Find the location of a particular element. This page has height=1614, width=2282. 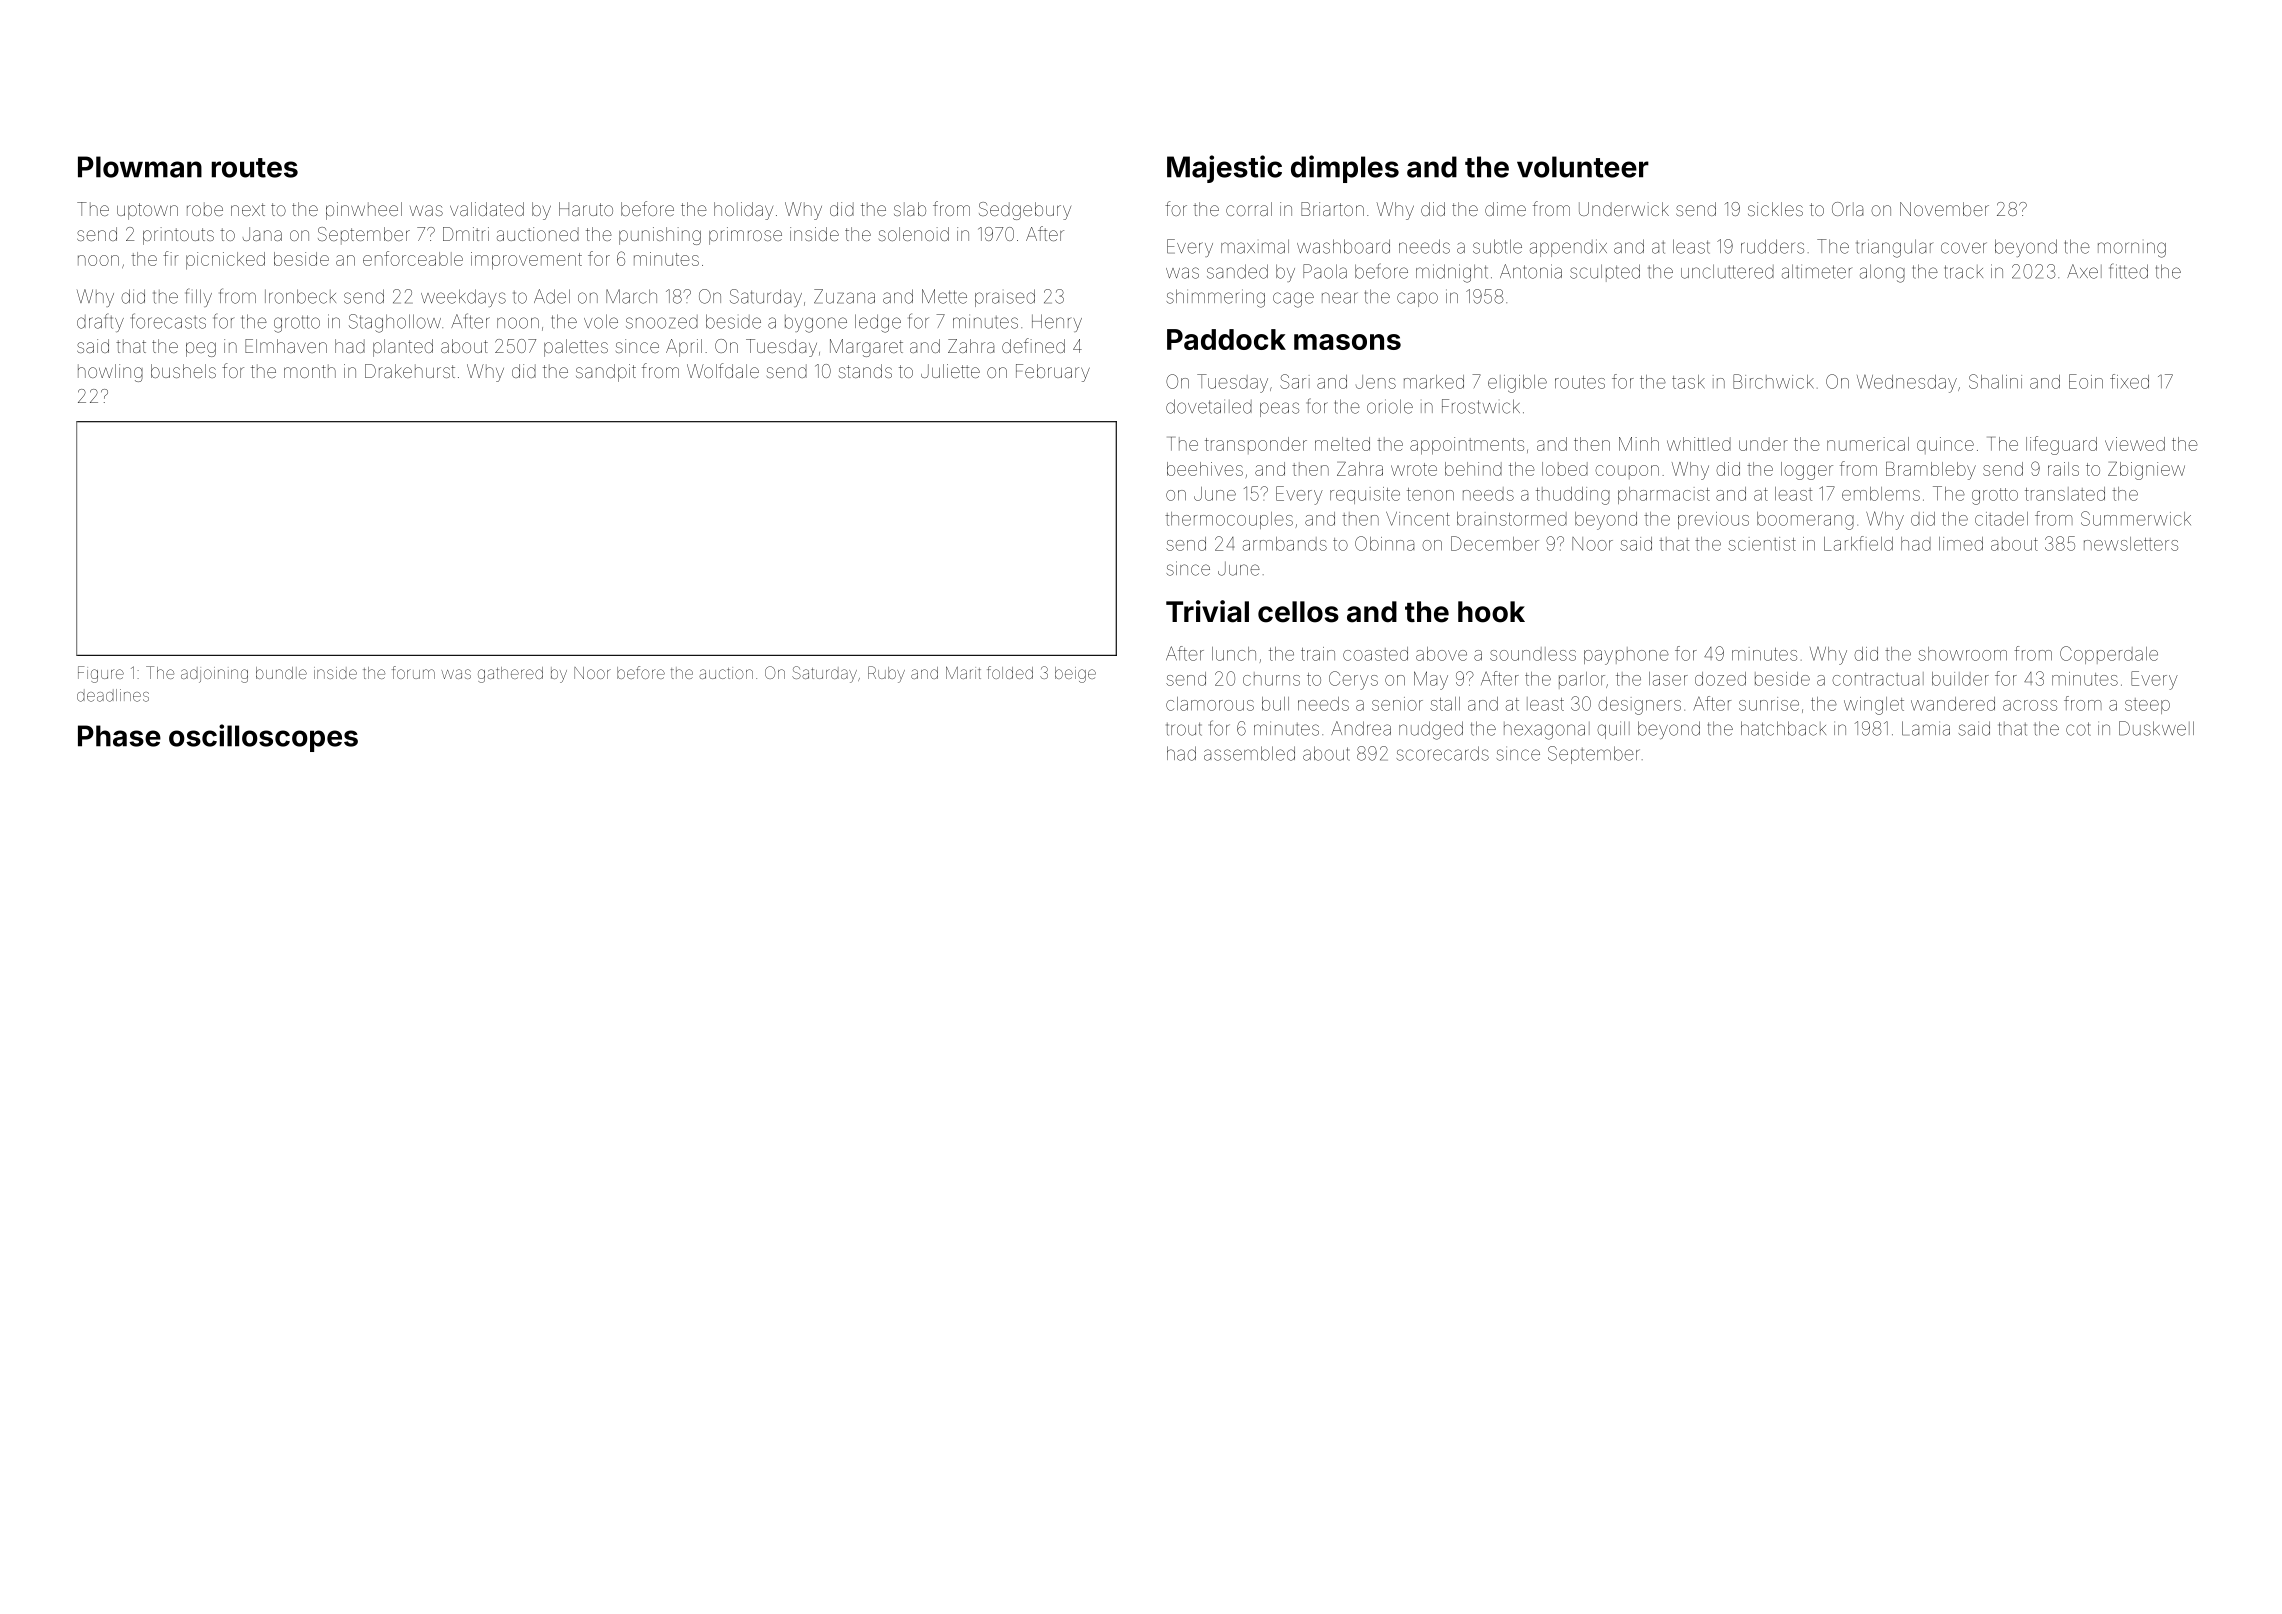

Figure is located at coordinates (101, 674).
